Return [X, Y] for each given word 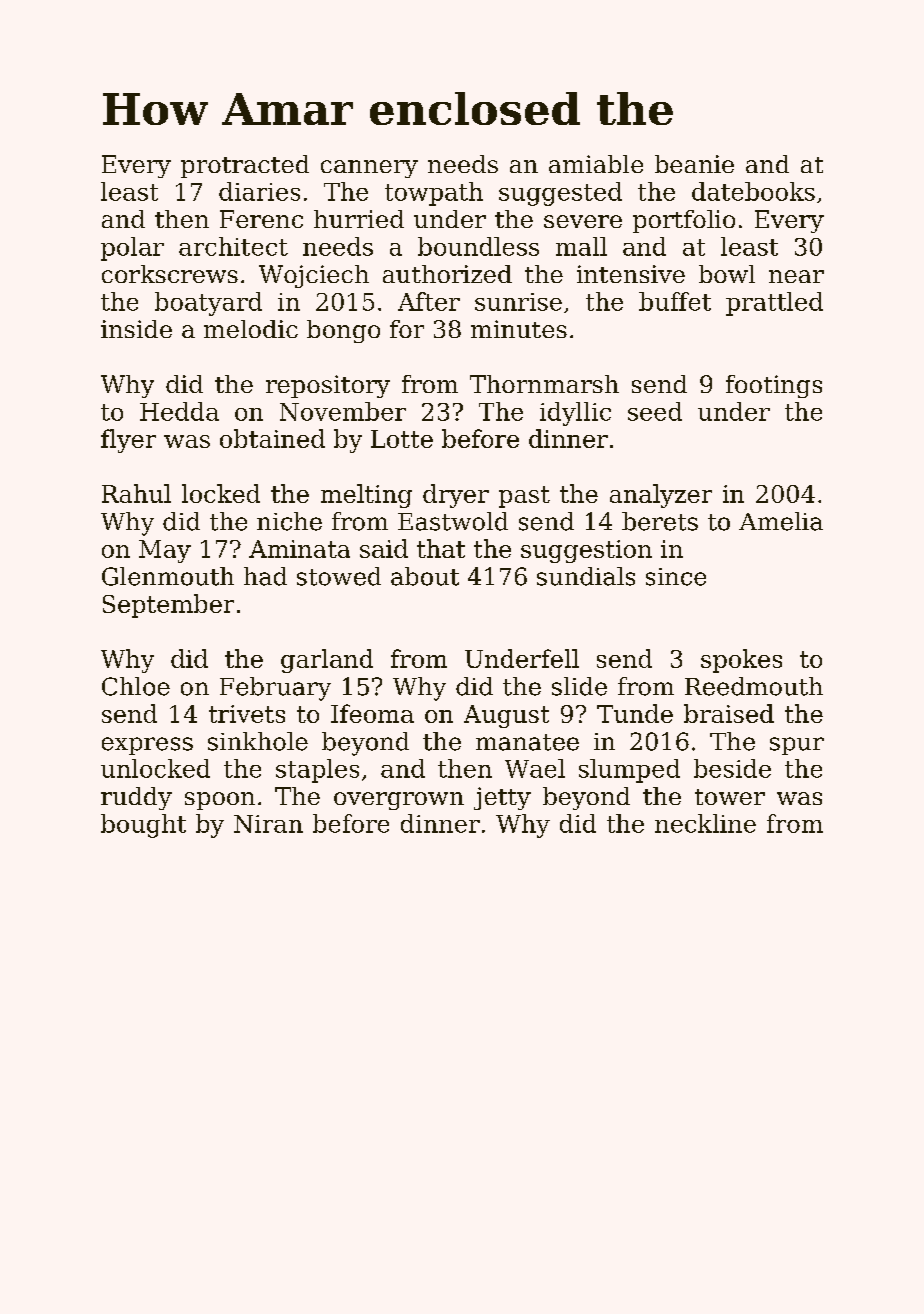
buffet [675, 301]
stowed [339, 576]
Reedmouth [754, 686]
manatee [527, 742]
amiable [596, 164]
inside [136, 329]
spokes [741, 661]
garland [327, 661]
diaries [259, 191]
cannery [369, 169]
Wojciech [314, 276]
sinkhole [258, 741]
